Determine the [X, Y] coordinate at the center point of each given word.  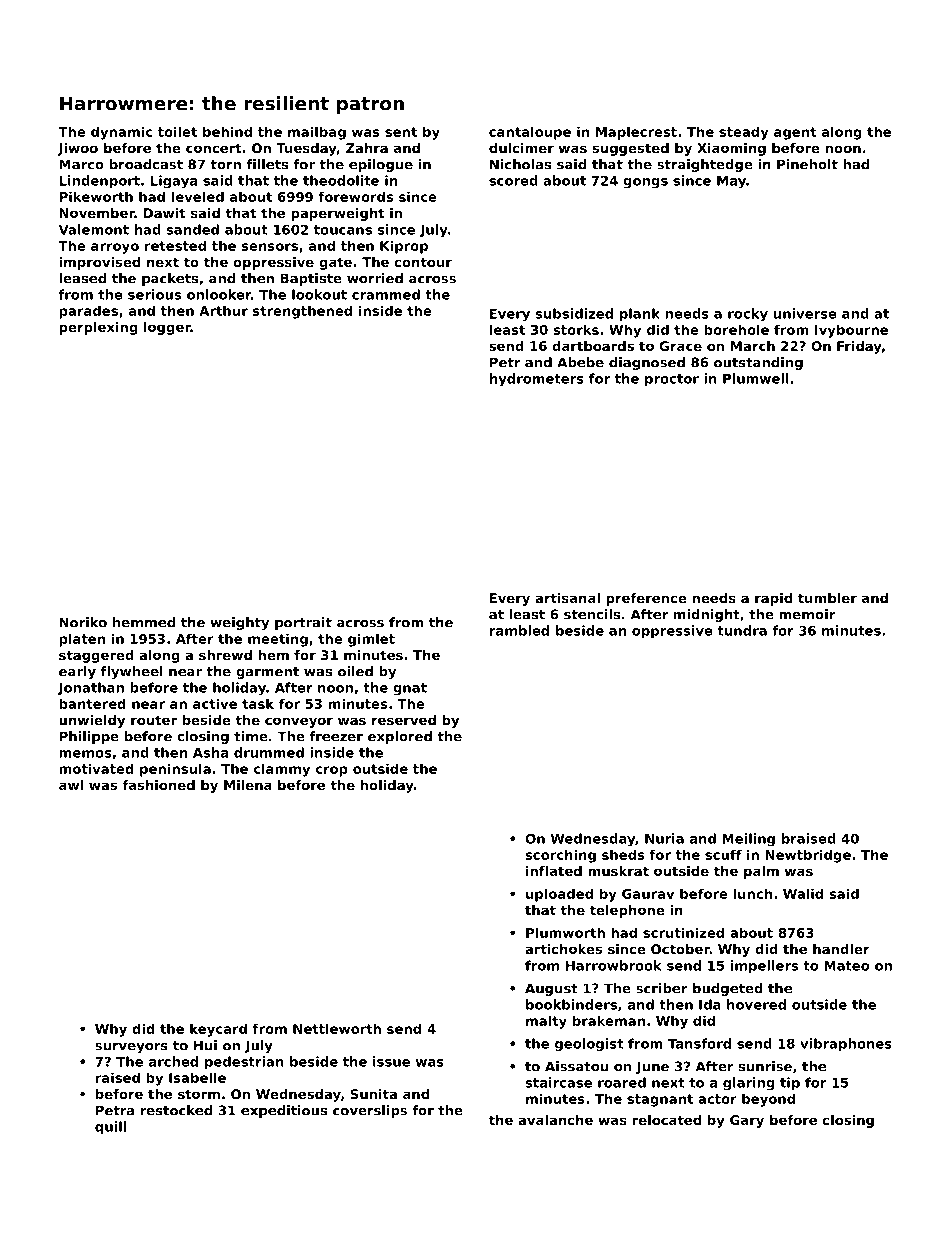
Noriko [83, 622]
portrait [303, 623]
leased [82, 278]
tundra [742, 630]
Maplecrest [636, 133]
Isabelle [197, 1077]
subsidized [574, 313]
